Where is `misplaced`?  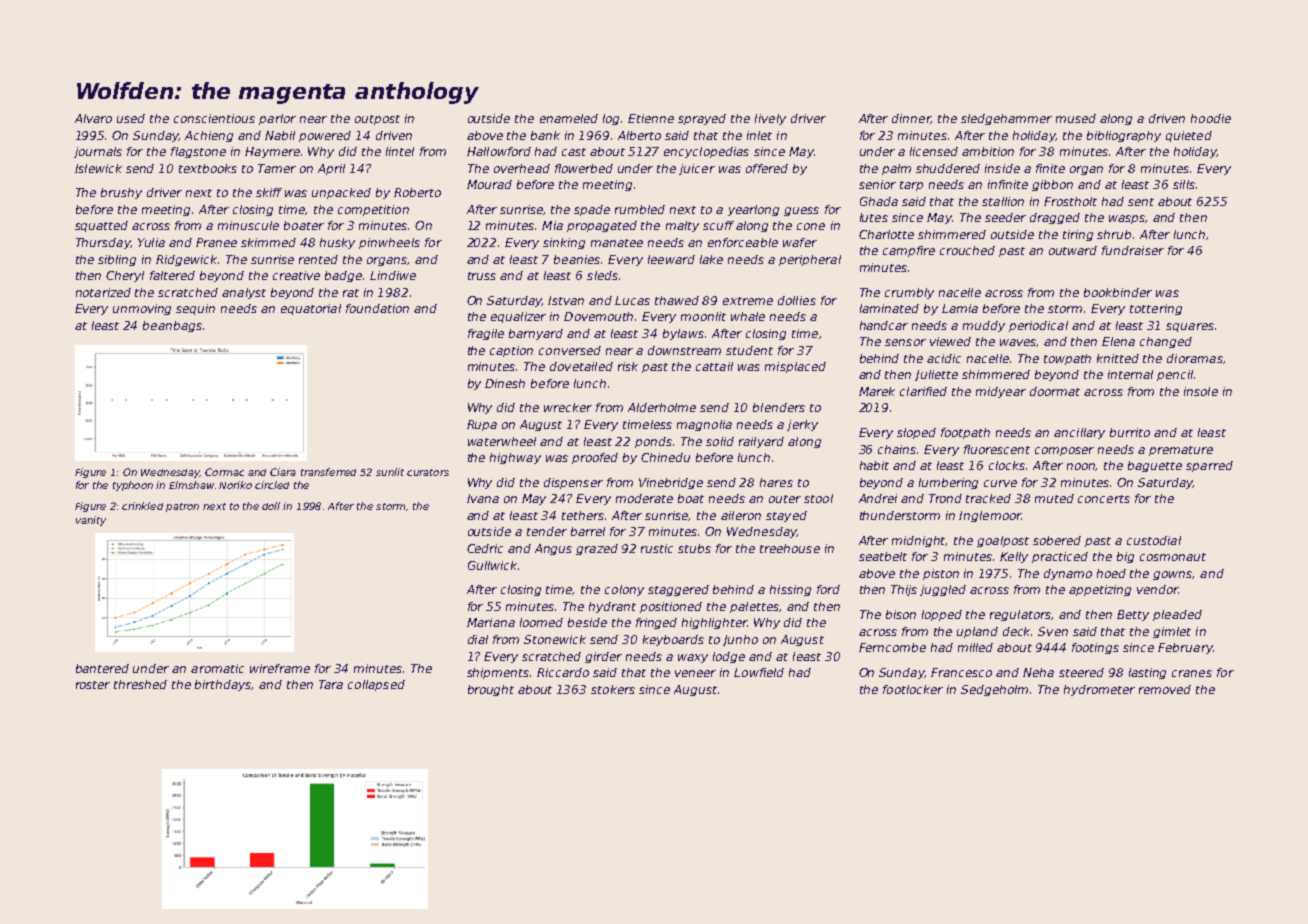 misplaced is located at coordinates (795, 367).
